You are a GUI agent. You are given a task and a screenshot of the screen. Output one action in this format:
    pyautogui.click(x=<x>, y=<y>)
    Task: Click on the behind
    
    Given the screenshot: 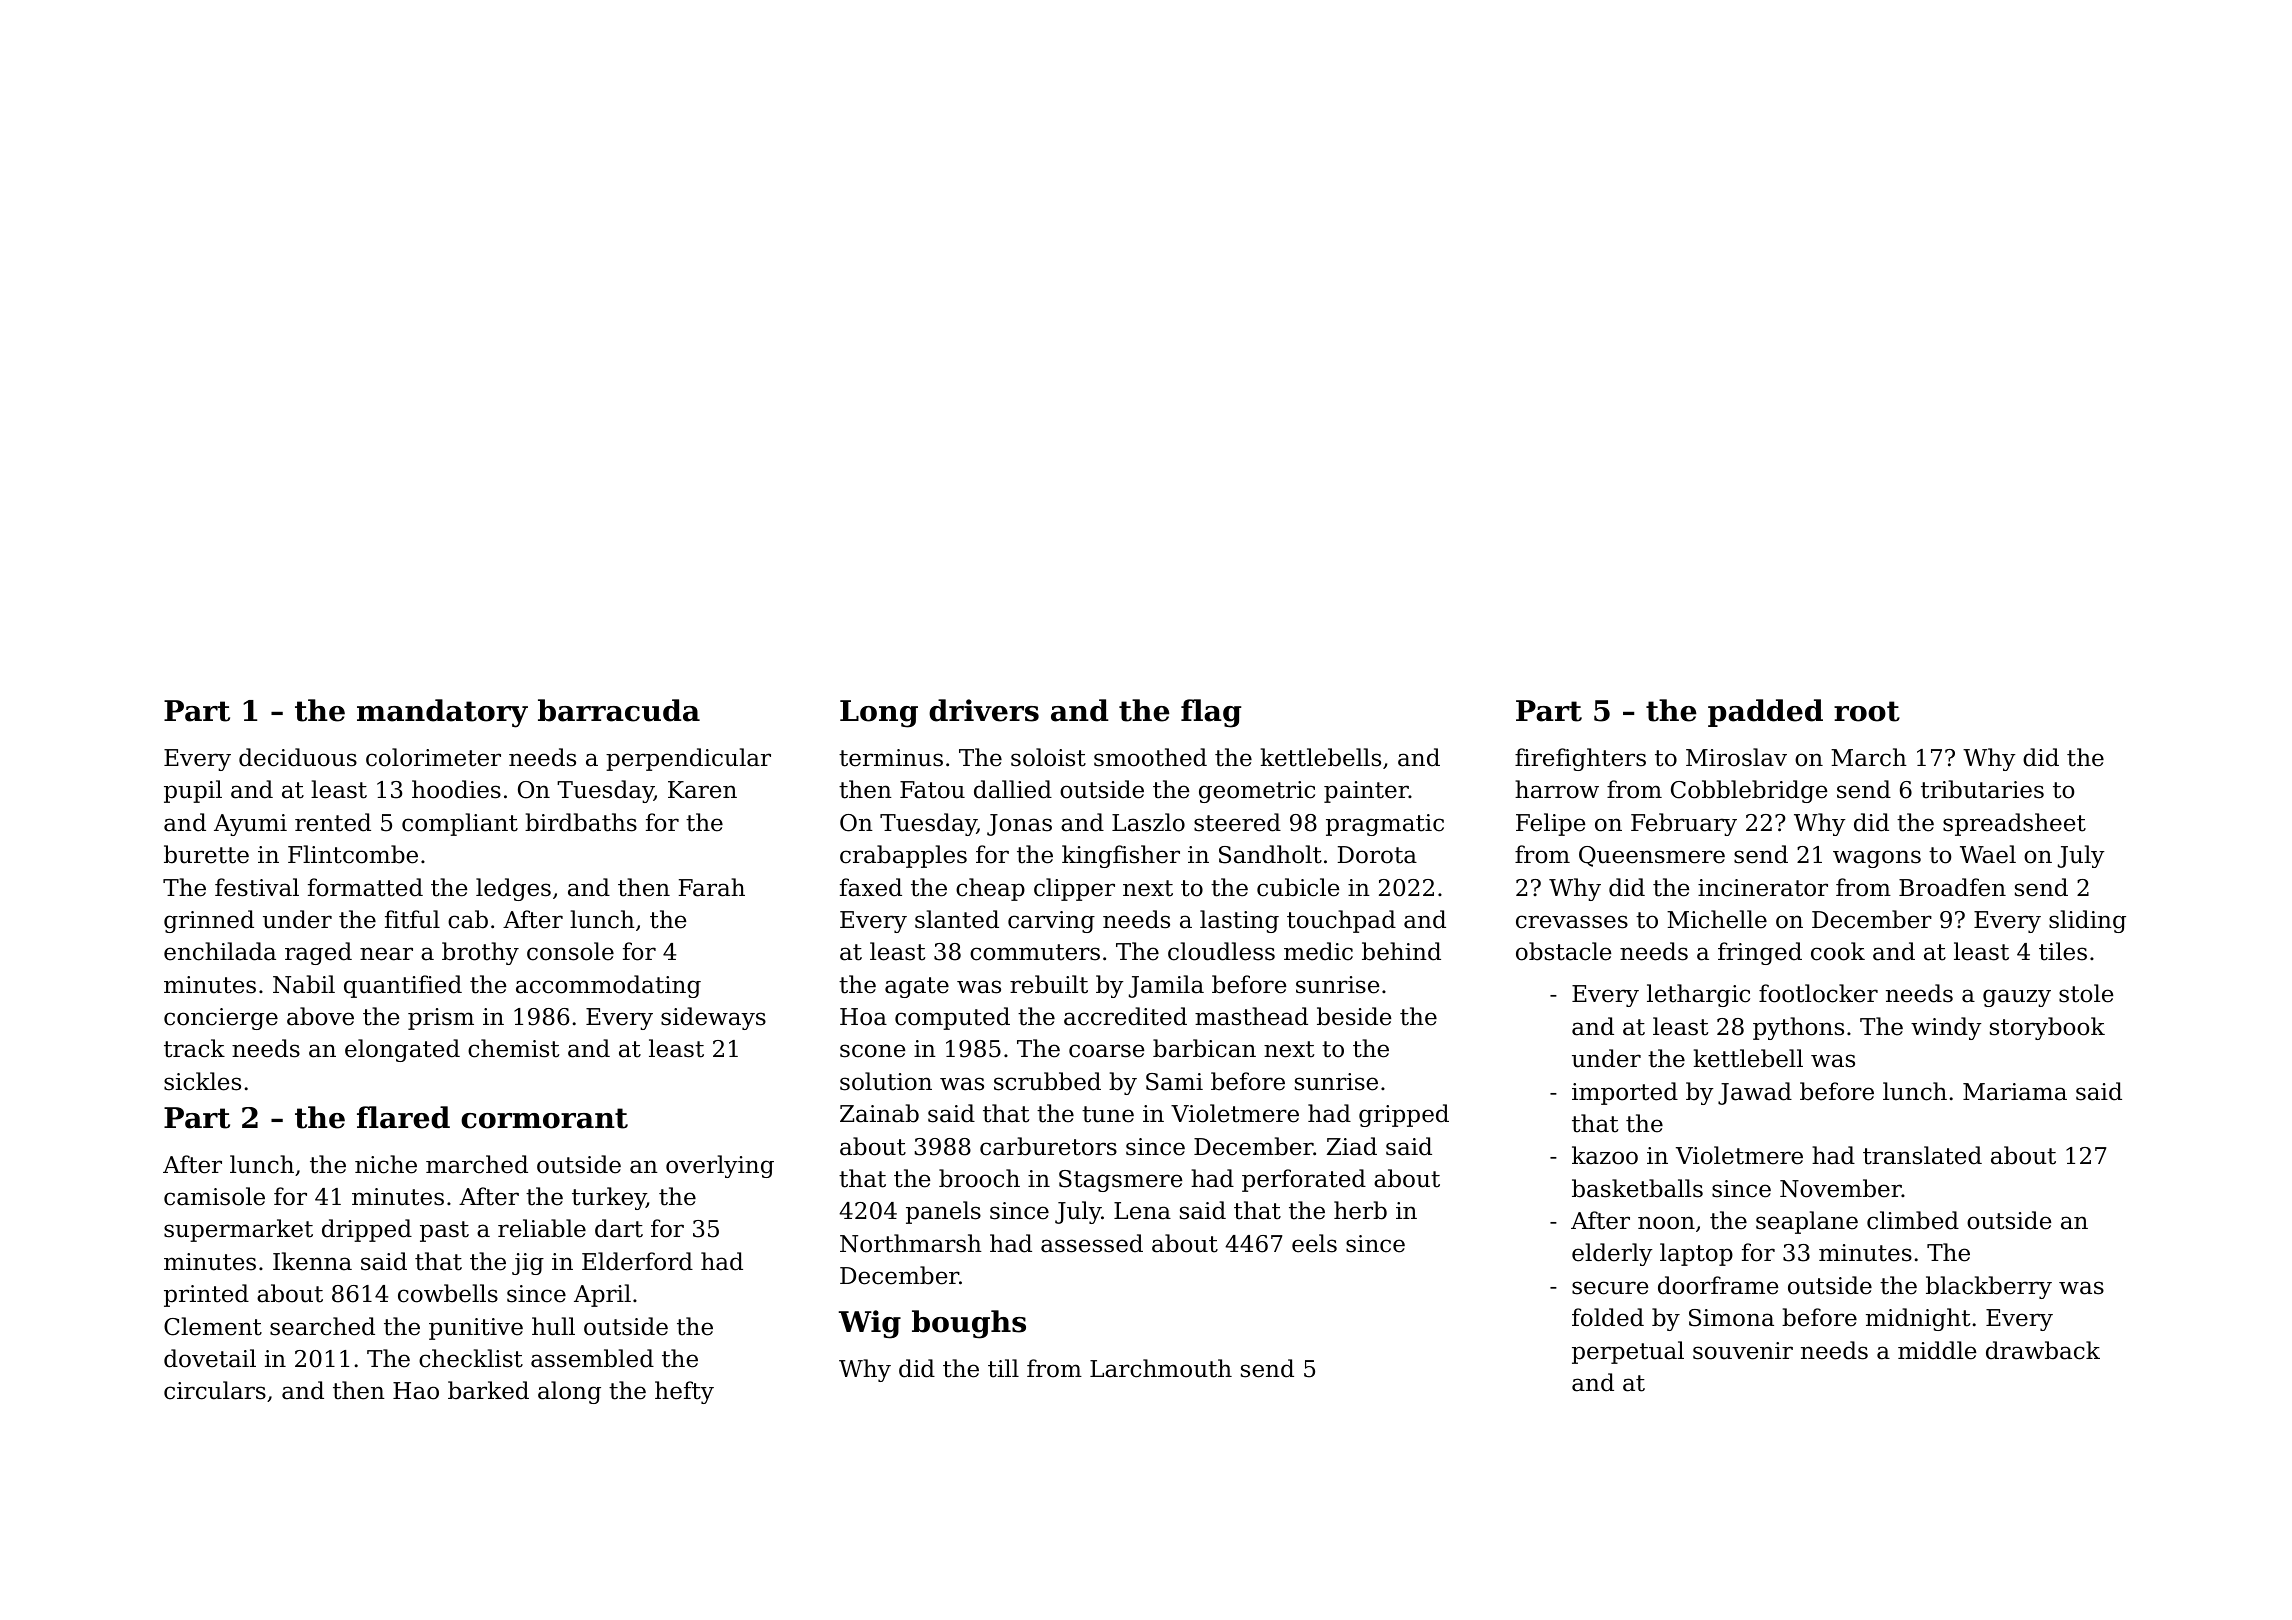 What is the action you would take?
    pyautogui.click(x=1401, y=951)
